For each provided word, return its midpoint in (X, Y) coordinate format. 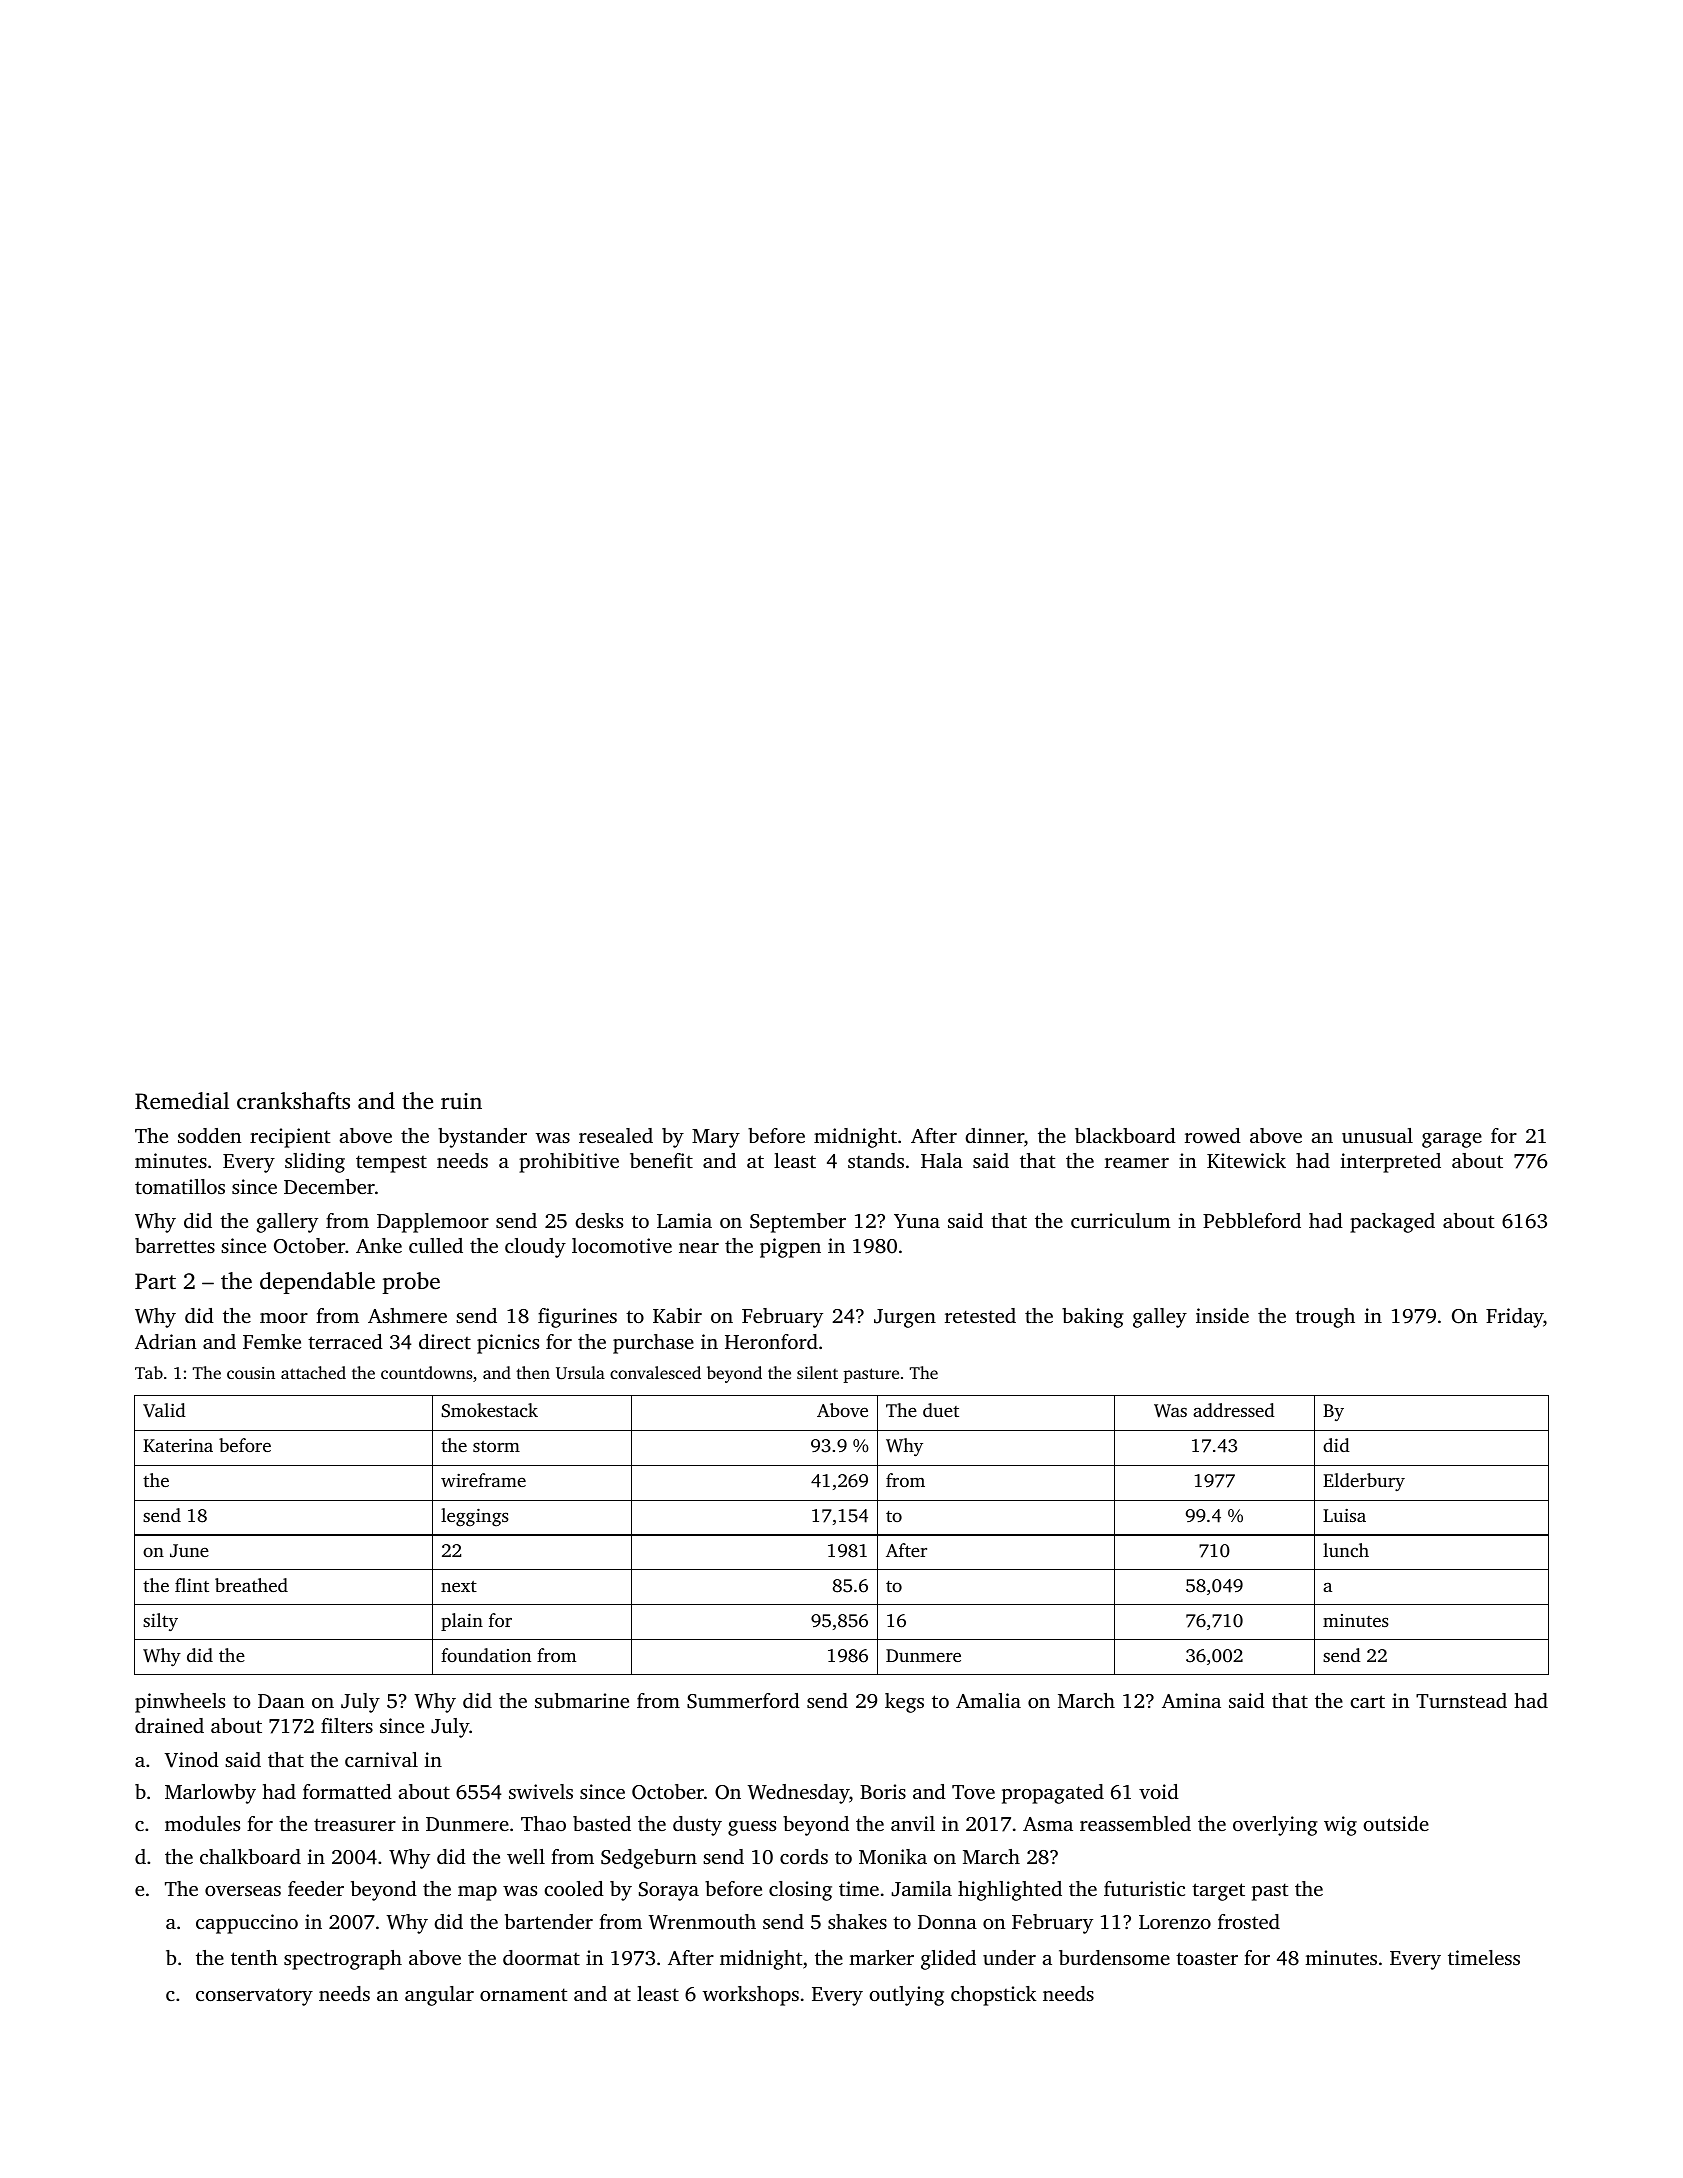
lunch (1346, 1550)
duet (941, 1410)
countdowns (427, 1372)
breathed (251, 1585)
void (1159, 1791)
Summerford (743, 1701)
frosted (1249, 1921)
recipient (290, 1138)
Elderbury (1364, 1482)
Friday (1515, 1318)
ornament (523, 1994)
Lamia (684, 1220)
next (459, 1586)
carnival (381, 1759)
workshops (751, 1996)
